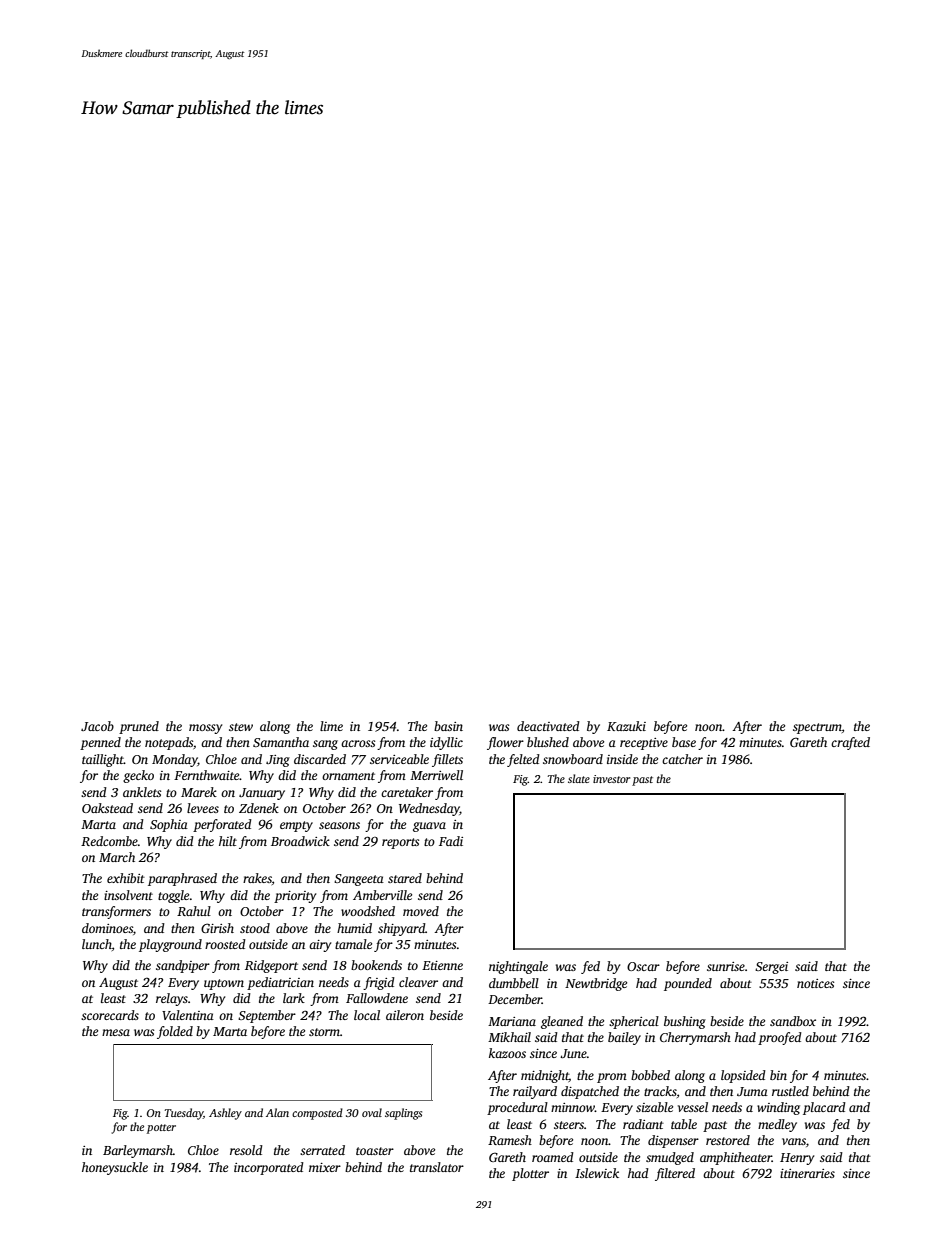 Image resolution: width=952 pixels, height=1233 pixels. I want to click on incorporated, so click(269, 1168).
